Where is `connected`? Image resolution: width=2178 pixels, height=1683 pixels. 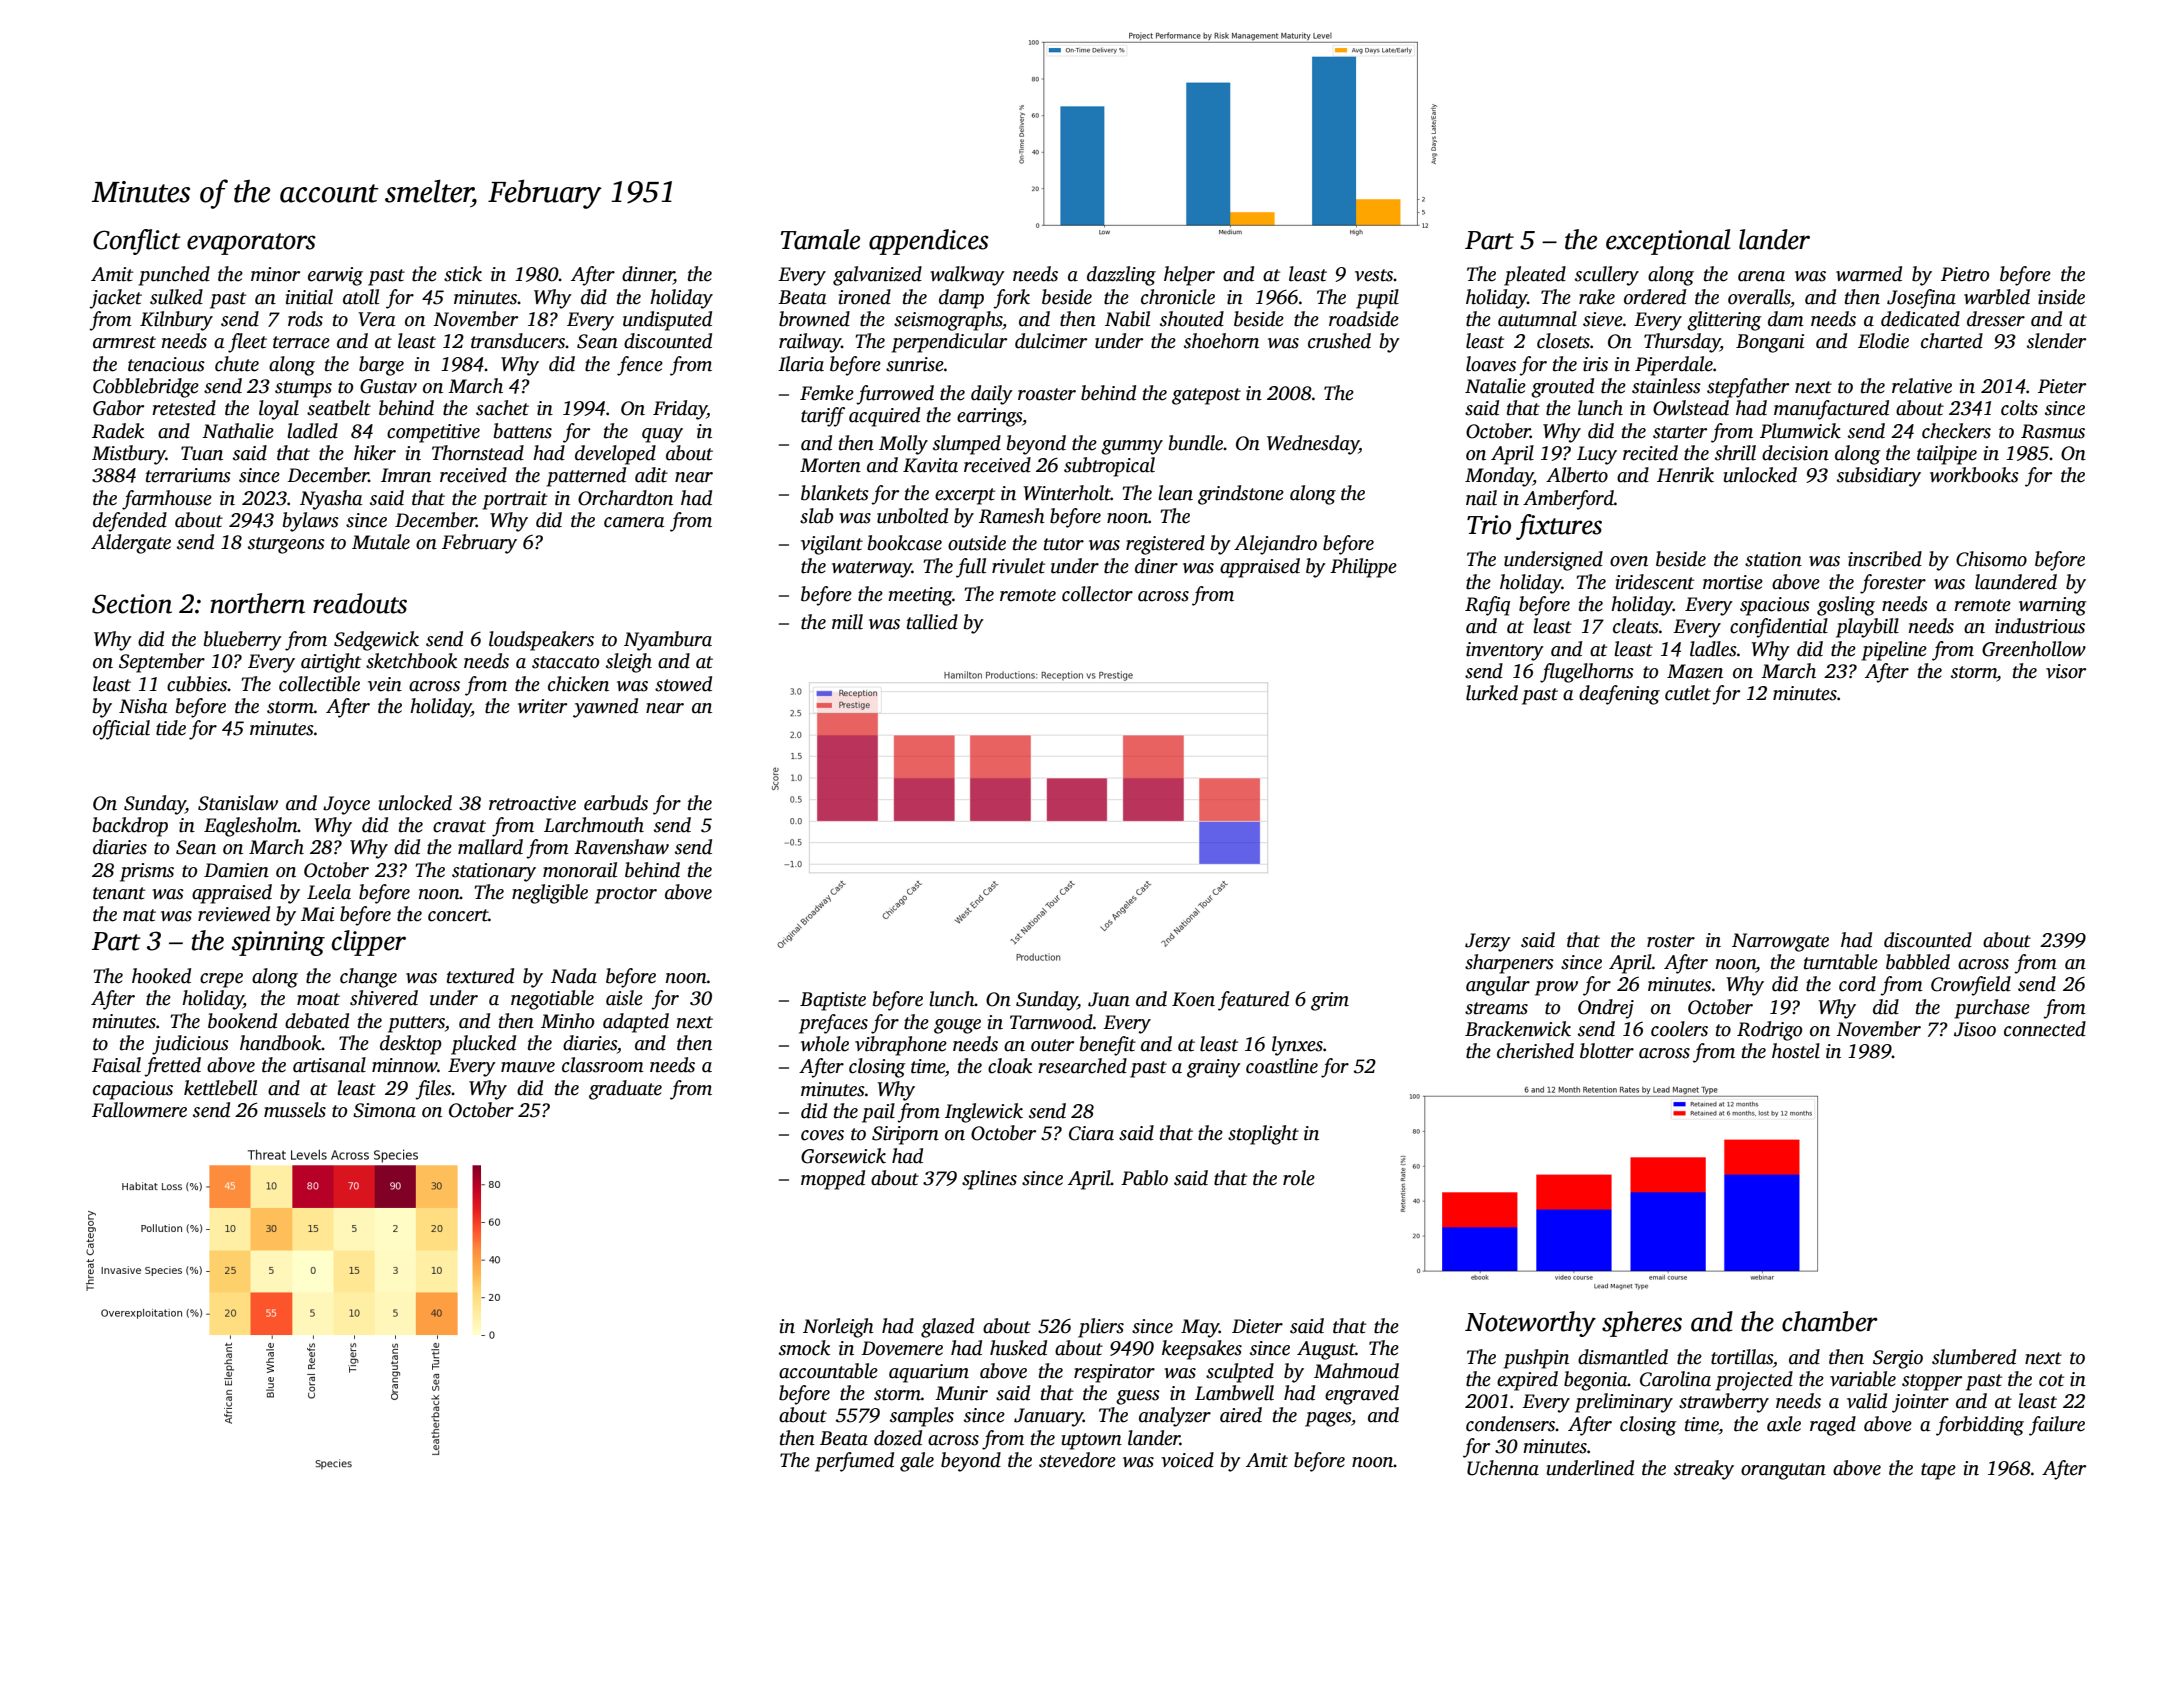
connected is located at coordinates (2045, 1029).
